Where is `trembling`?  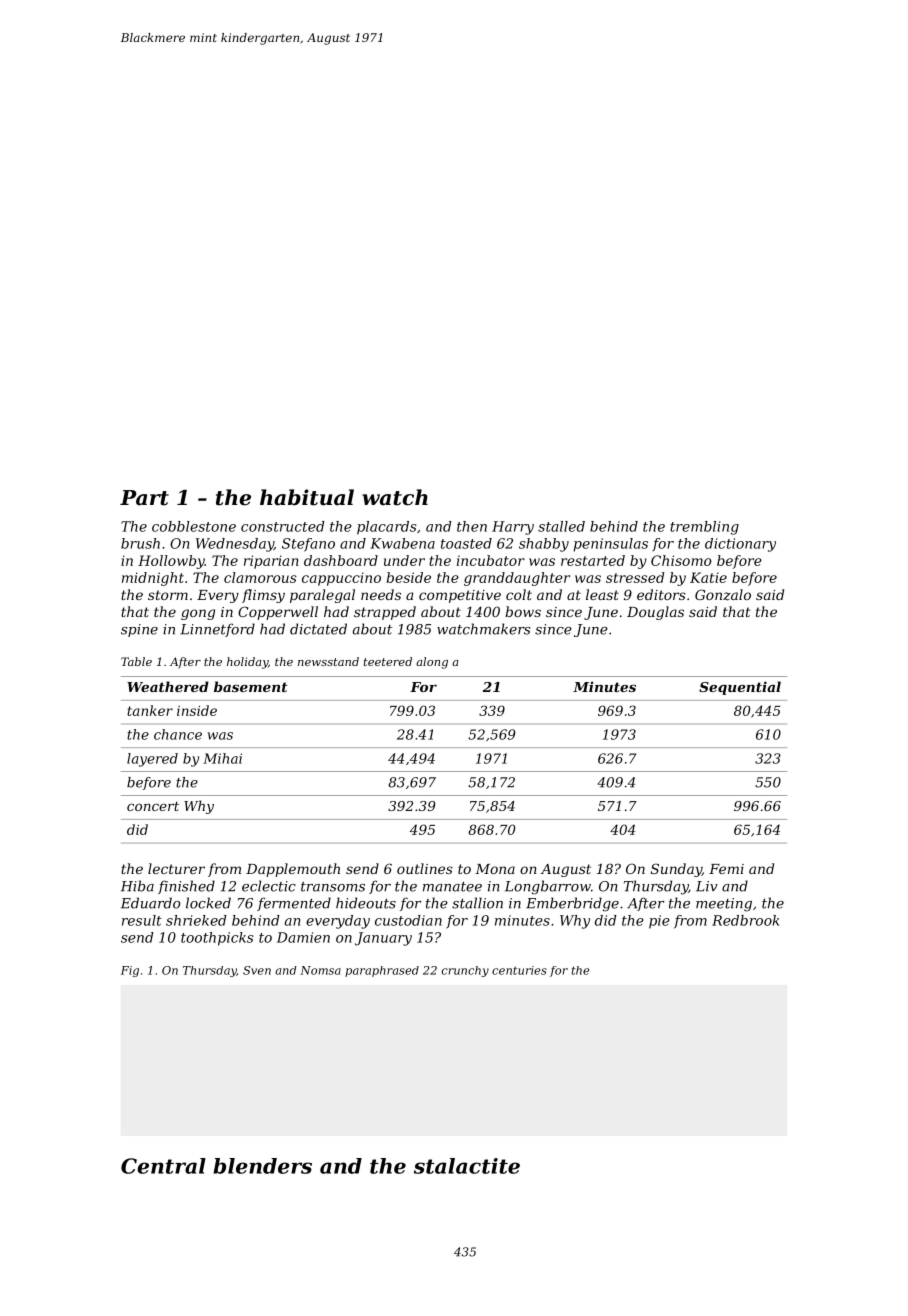 trembling is located at coordinates (704, 528).
